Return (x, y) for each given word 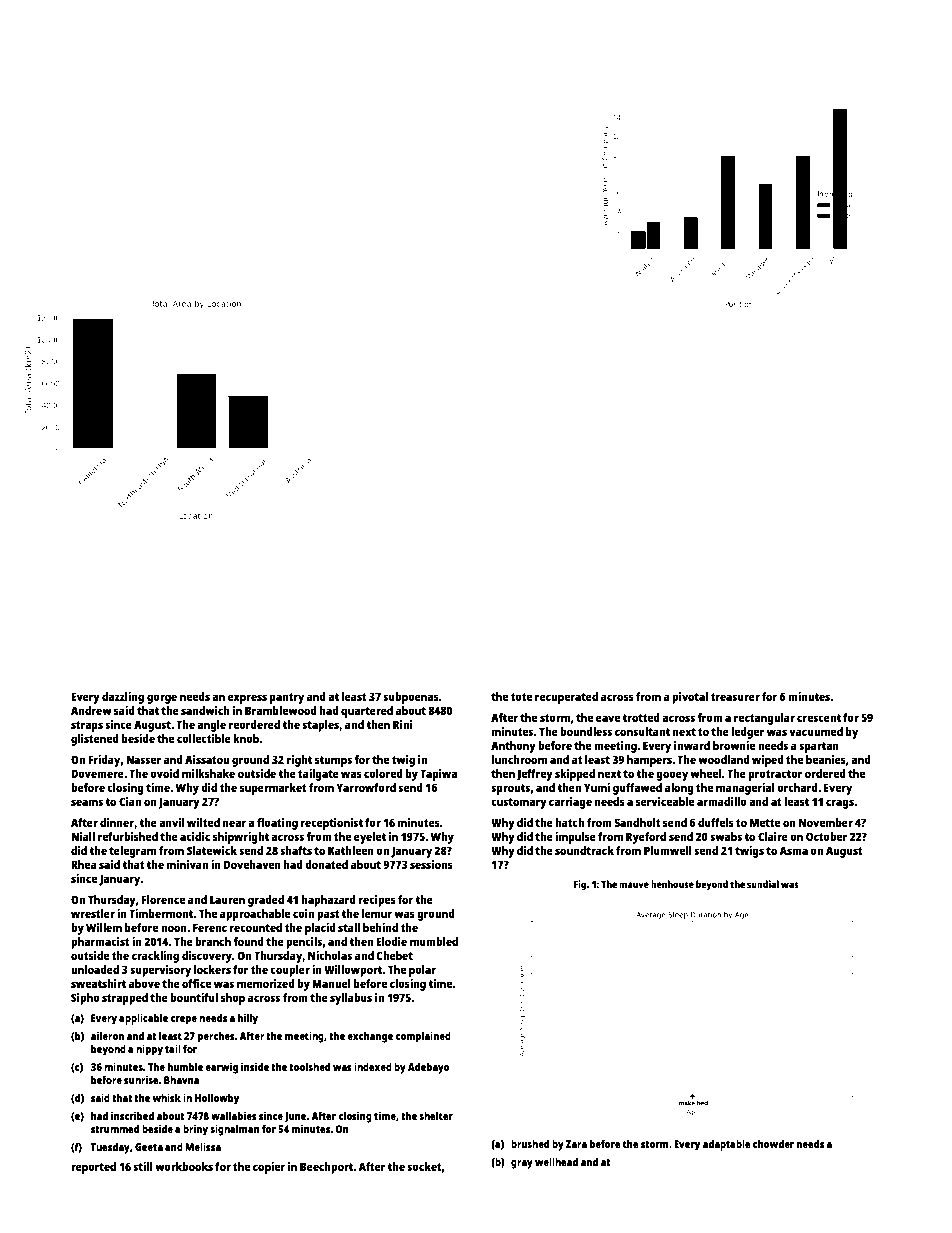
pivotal (690, 698)
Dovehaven (252, 864)
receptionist (332, 824)
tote (521, 697)
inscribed (132, 1115)
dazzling (123, 698)
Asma (793, 850)
